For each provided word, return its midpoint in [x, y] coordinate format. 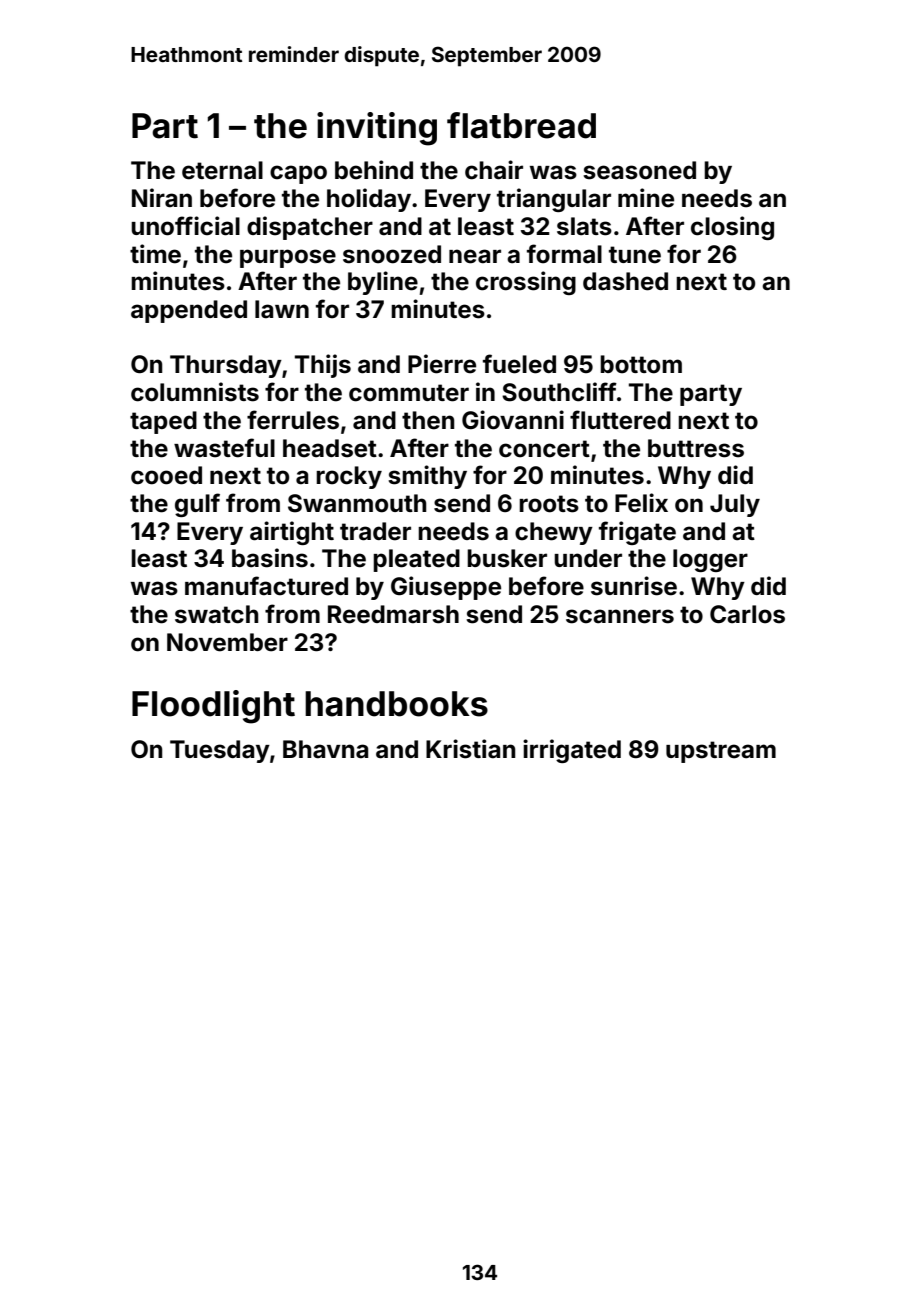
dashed [625, 281]
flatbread [521, 125]
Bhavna [325, 749]
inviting [377, 129]
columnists [195, 392]
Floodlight [213, 707]
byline [383, 283]
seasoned [639, 170]
